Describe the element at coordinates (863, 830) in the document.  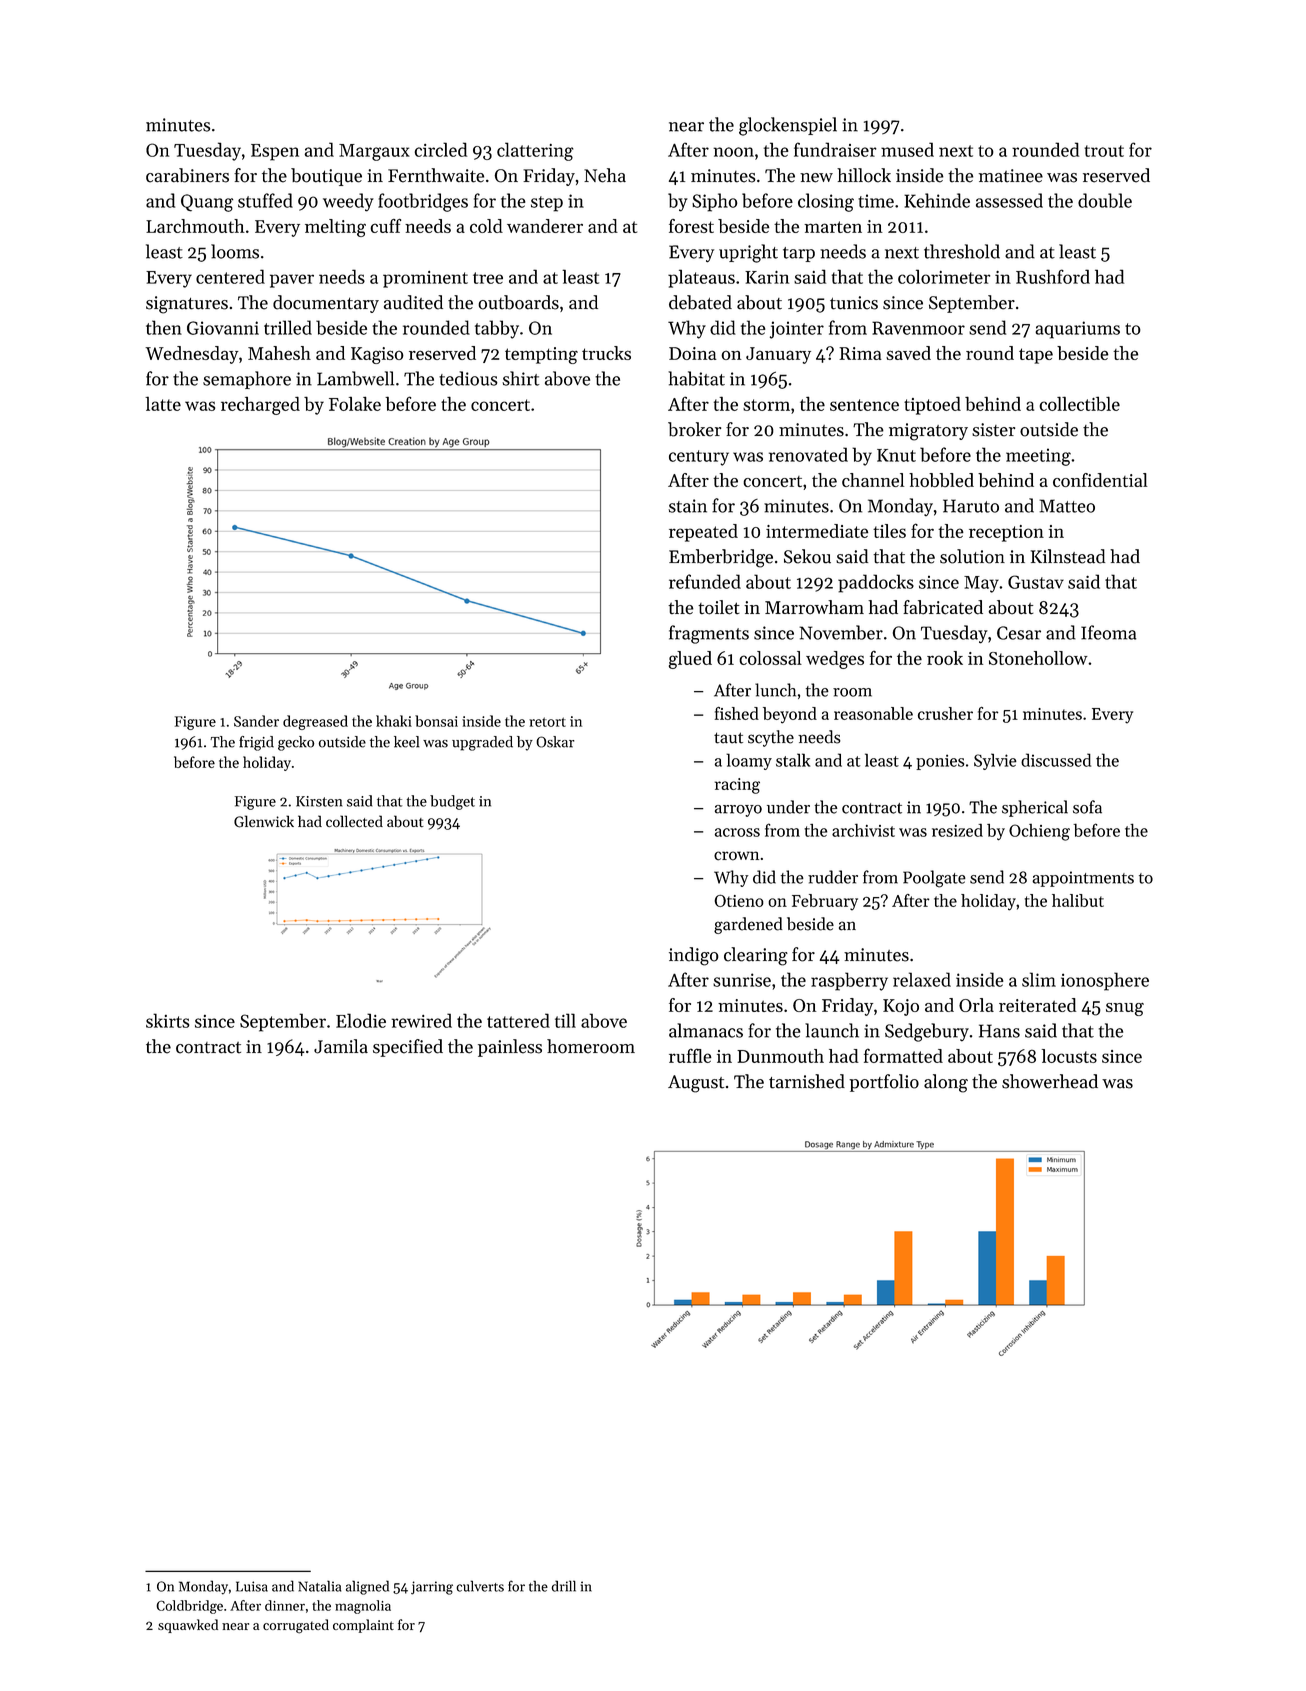
I see `archivist` at that location.
